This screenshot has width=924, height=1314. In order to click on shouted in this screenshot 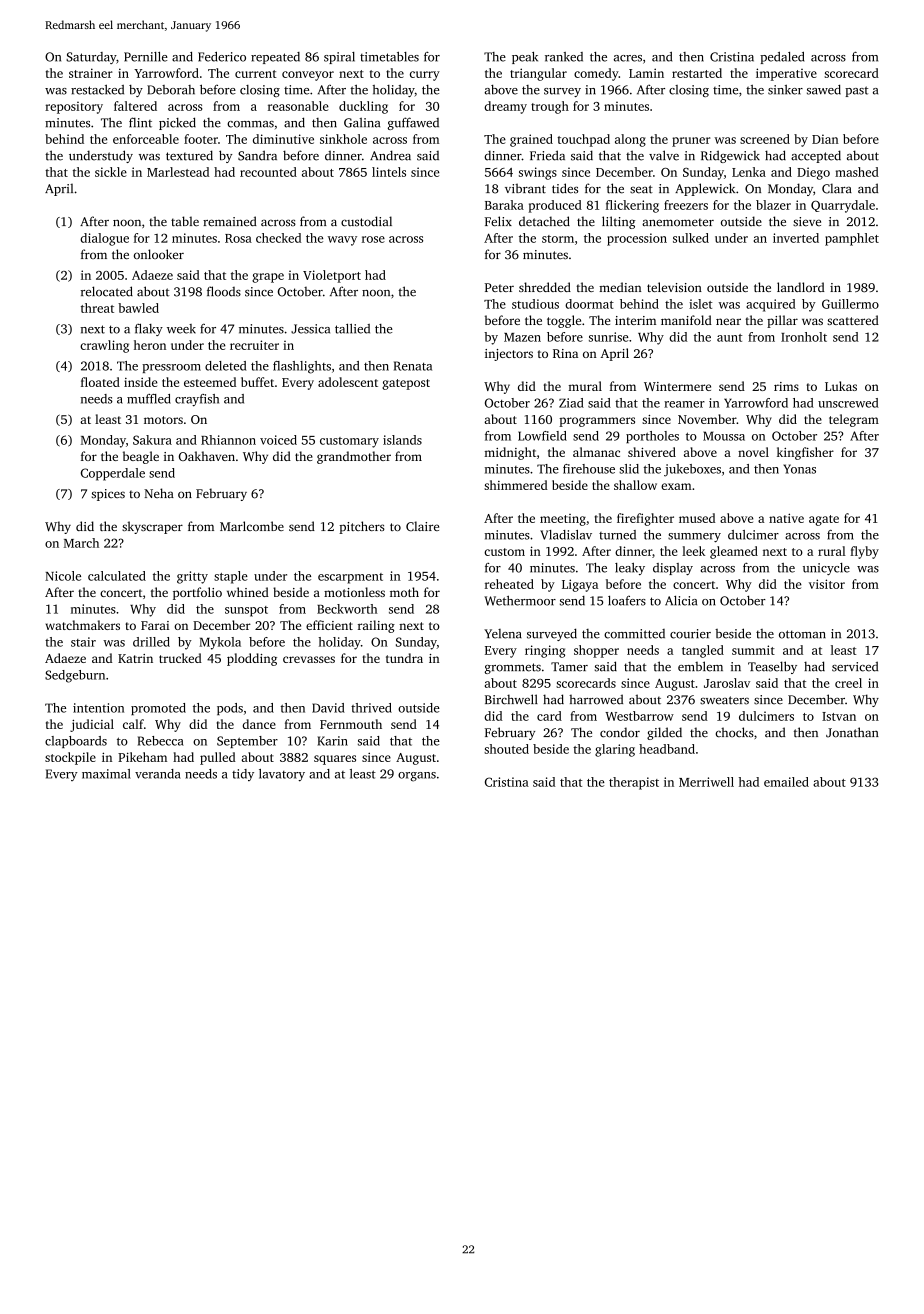, I will do `click(506, 749)`.
